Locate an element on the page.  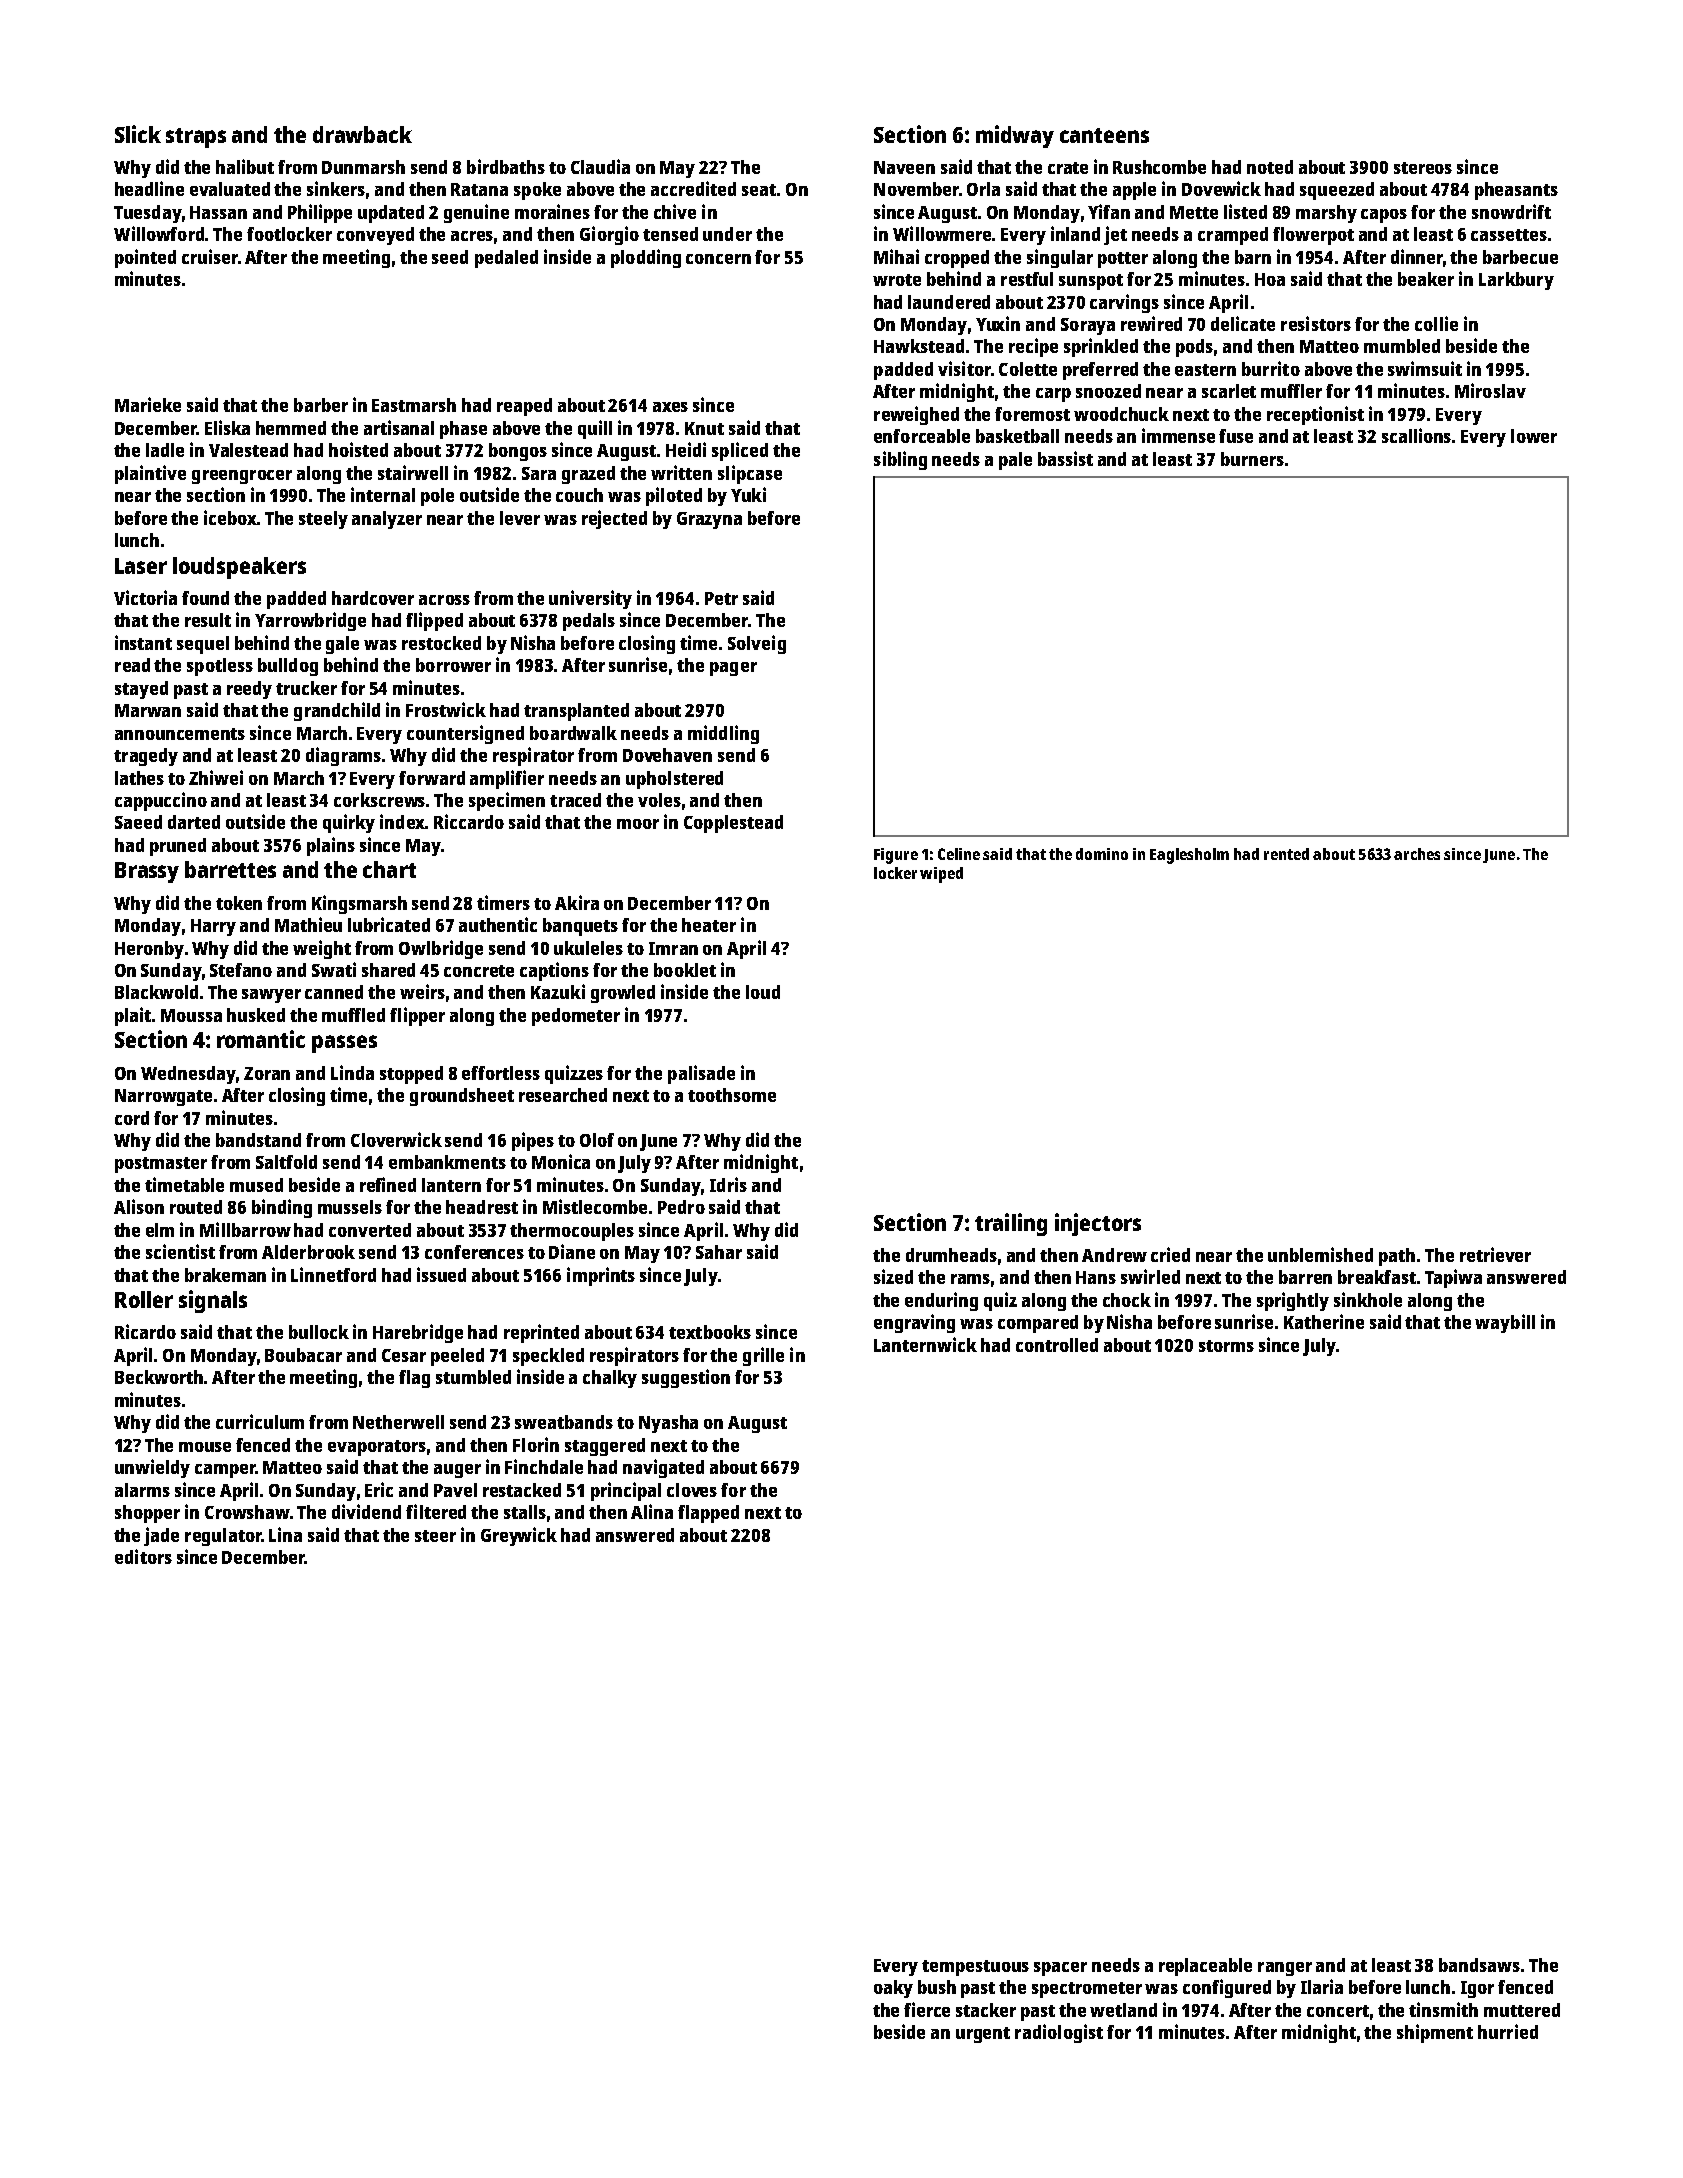
pointed is located at coordinates (145, 258).
